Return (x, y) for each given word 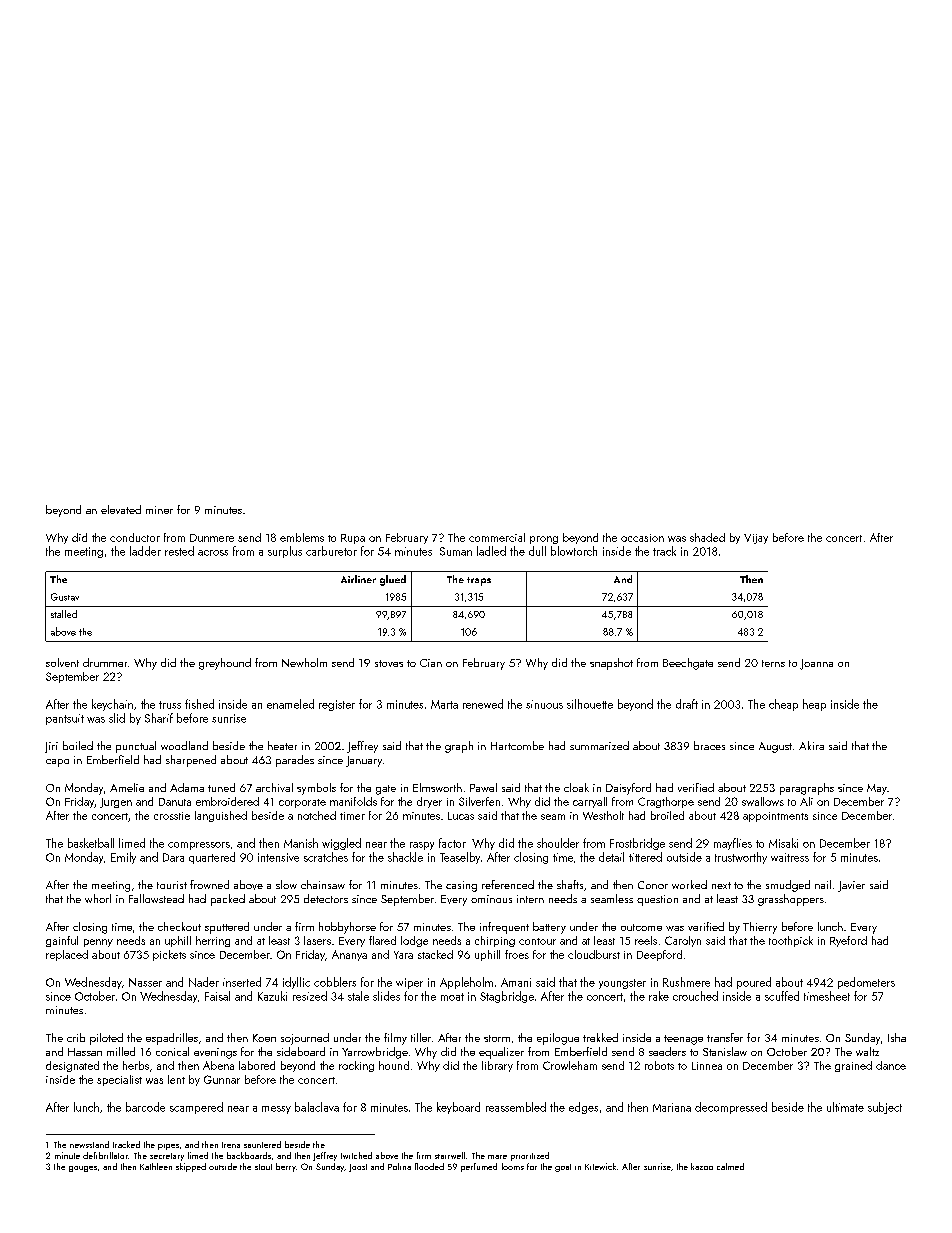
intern (530, 899)
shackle (405, 857)
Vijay (756, 539)
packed (228, 900)
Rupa (353, 539)
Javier (851, 886)
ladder (145, 551)
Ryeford (848, 941)
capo (57, 763)
